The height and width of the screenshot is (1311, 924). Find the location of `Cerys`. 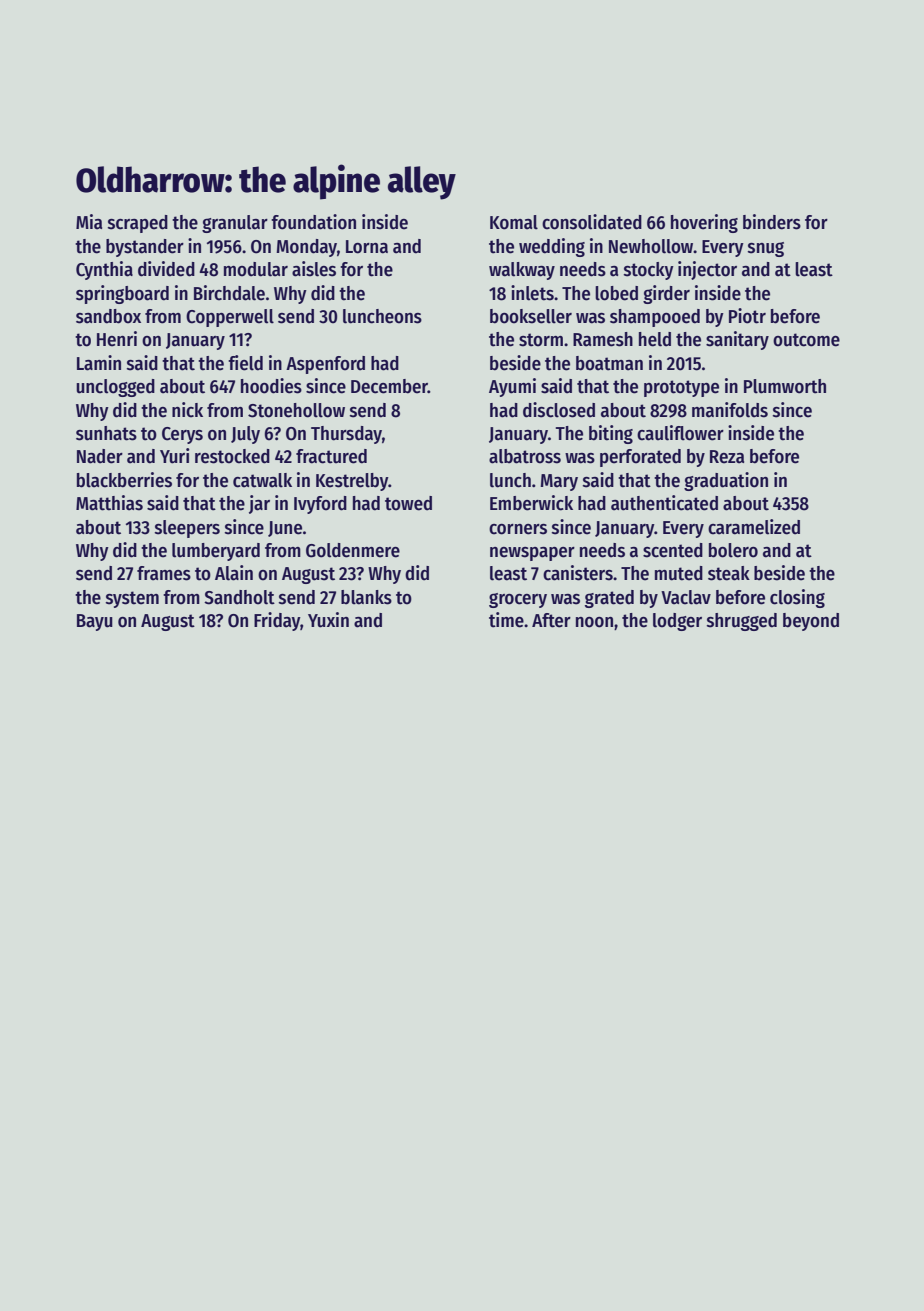

Cerys is located at coordinates (182, 435).
